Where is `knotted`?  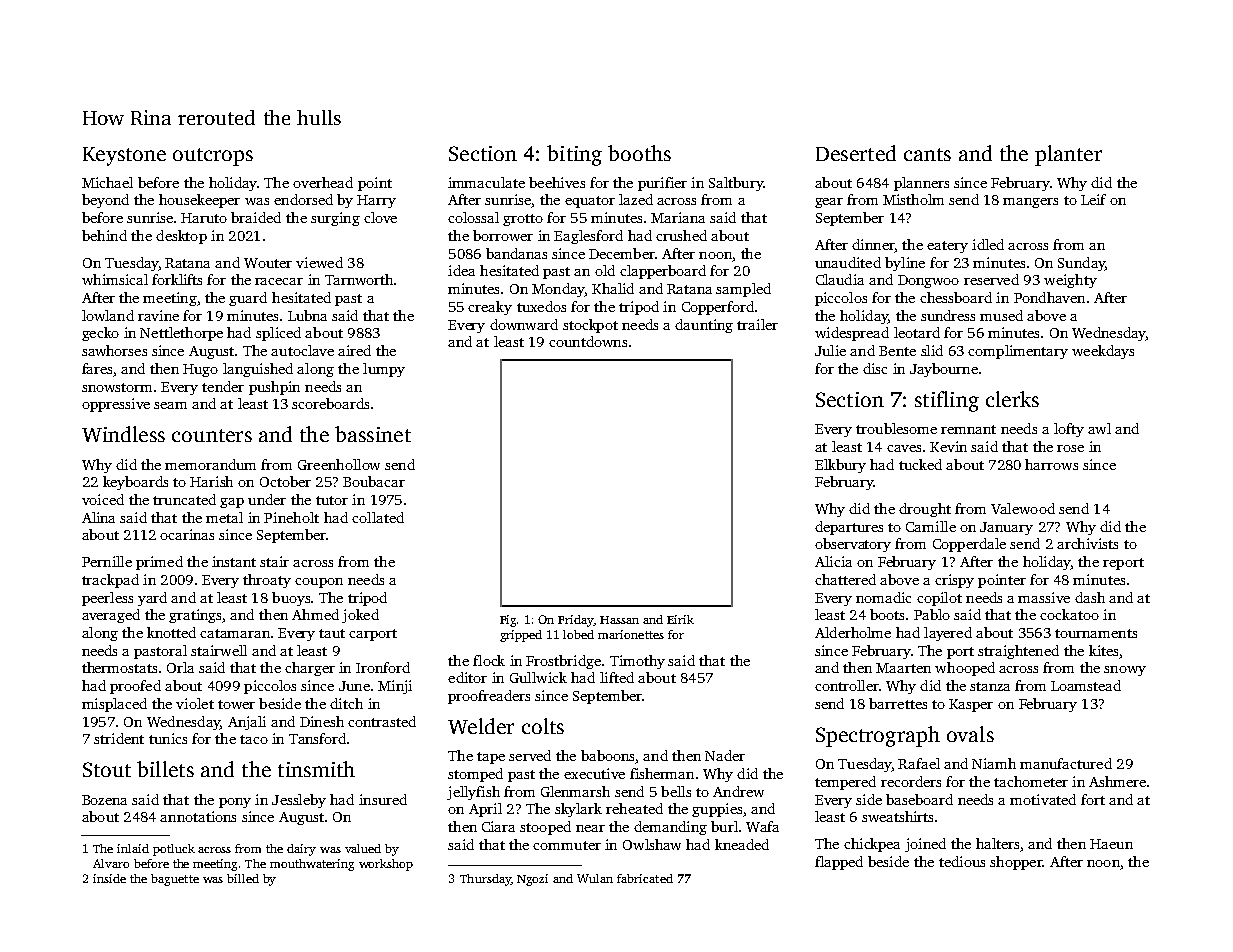 knotted is located at coordinates (171, 632).
